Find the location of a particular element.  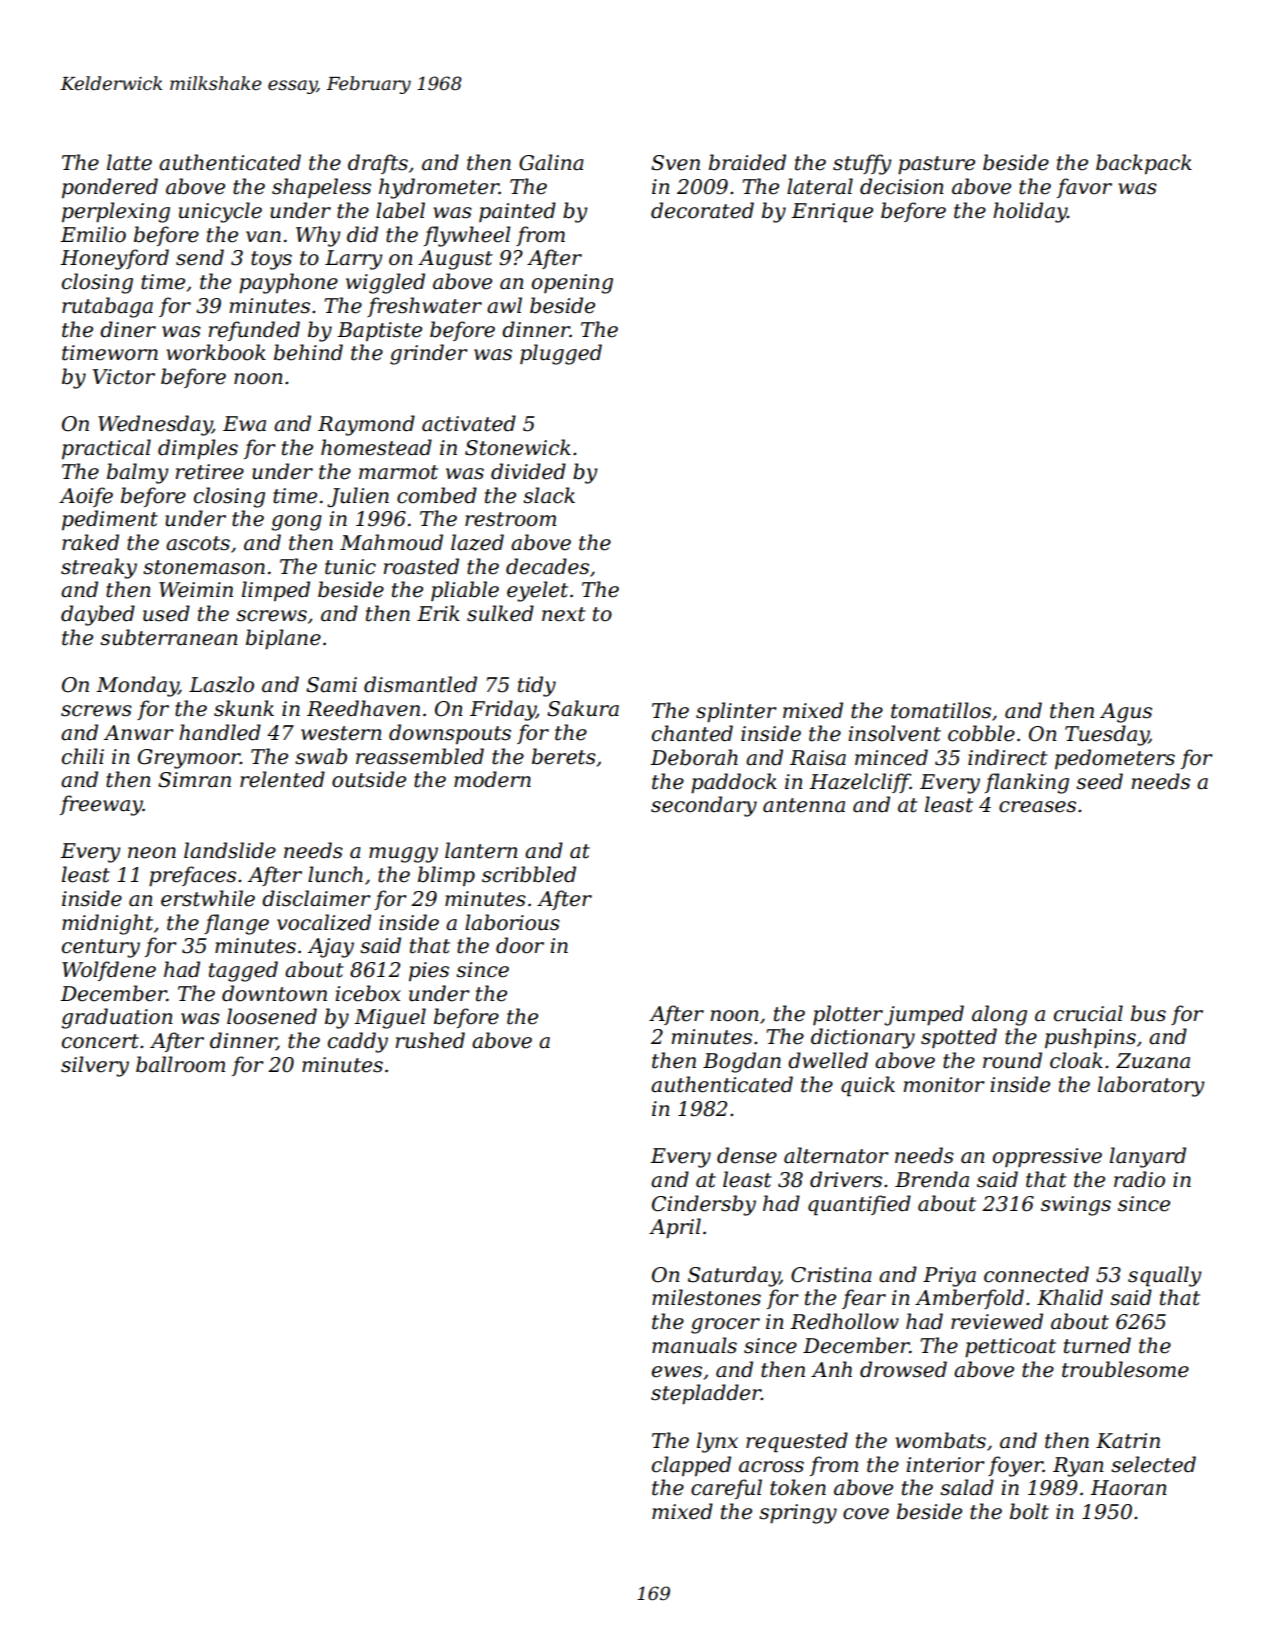

Agus is located at coordinates (1126, 713).
